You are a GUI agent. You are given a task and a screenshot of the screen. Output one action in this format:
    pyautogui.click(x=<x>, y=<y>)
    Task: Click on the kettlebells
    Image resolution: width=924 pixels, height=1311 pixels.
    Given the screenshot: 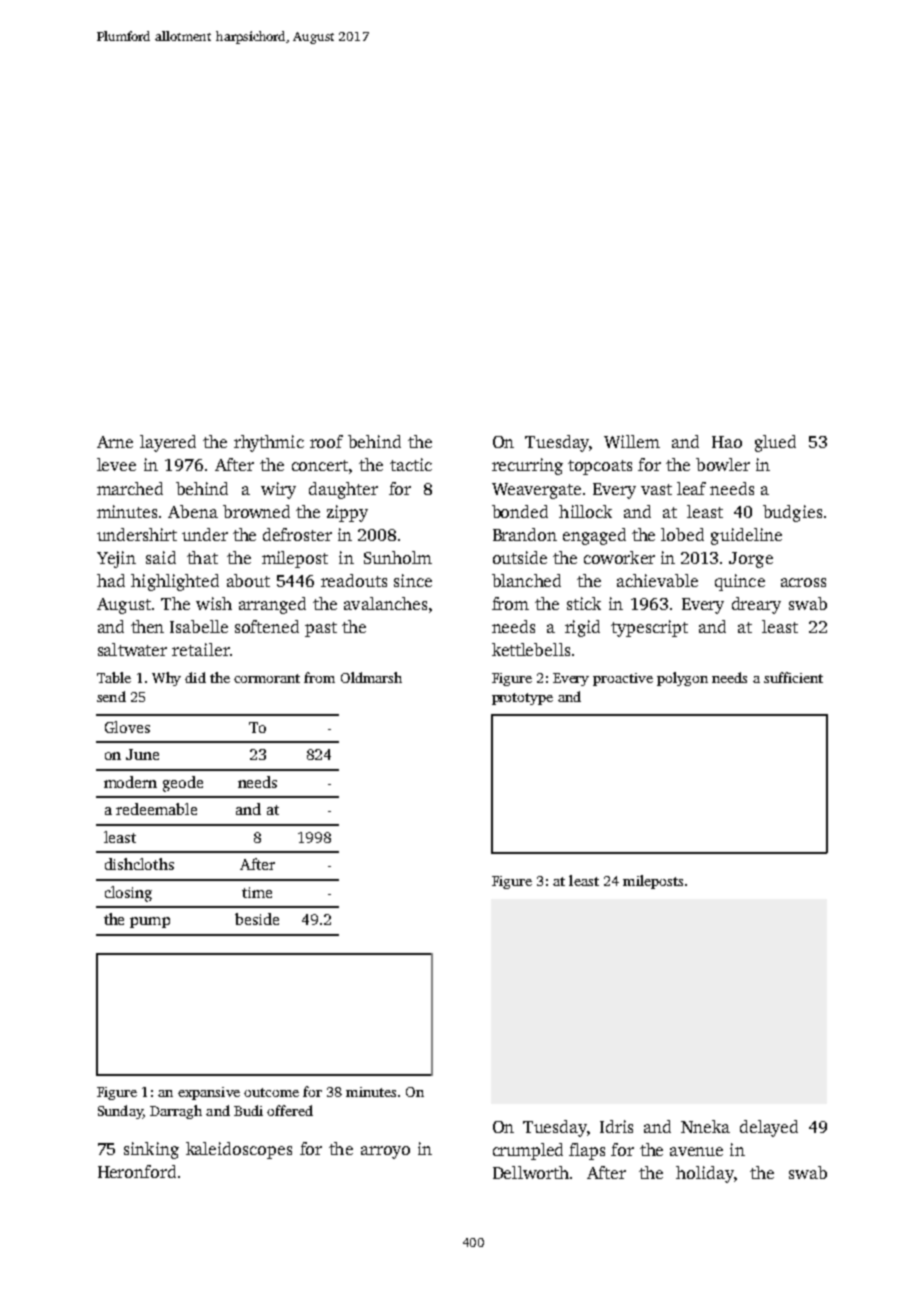 What is the action you would take?
    pyautogui.click(x=531, y=649)
